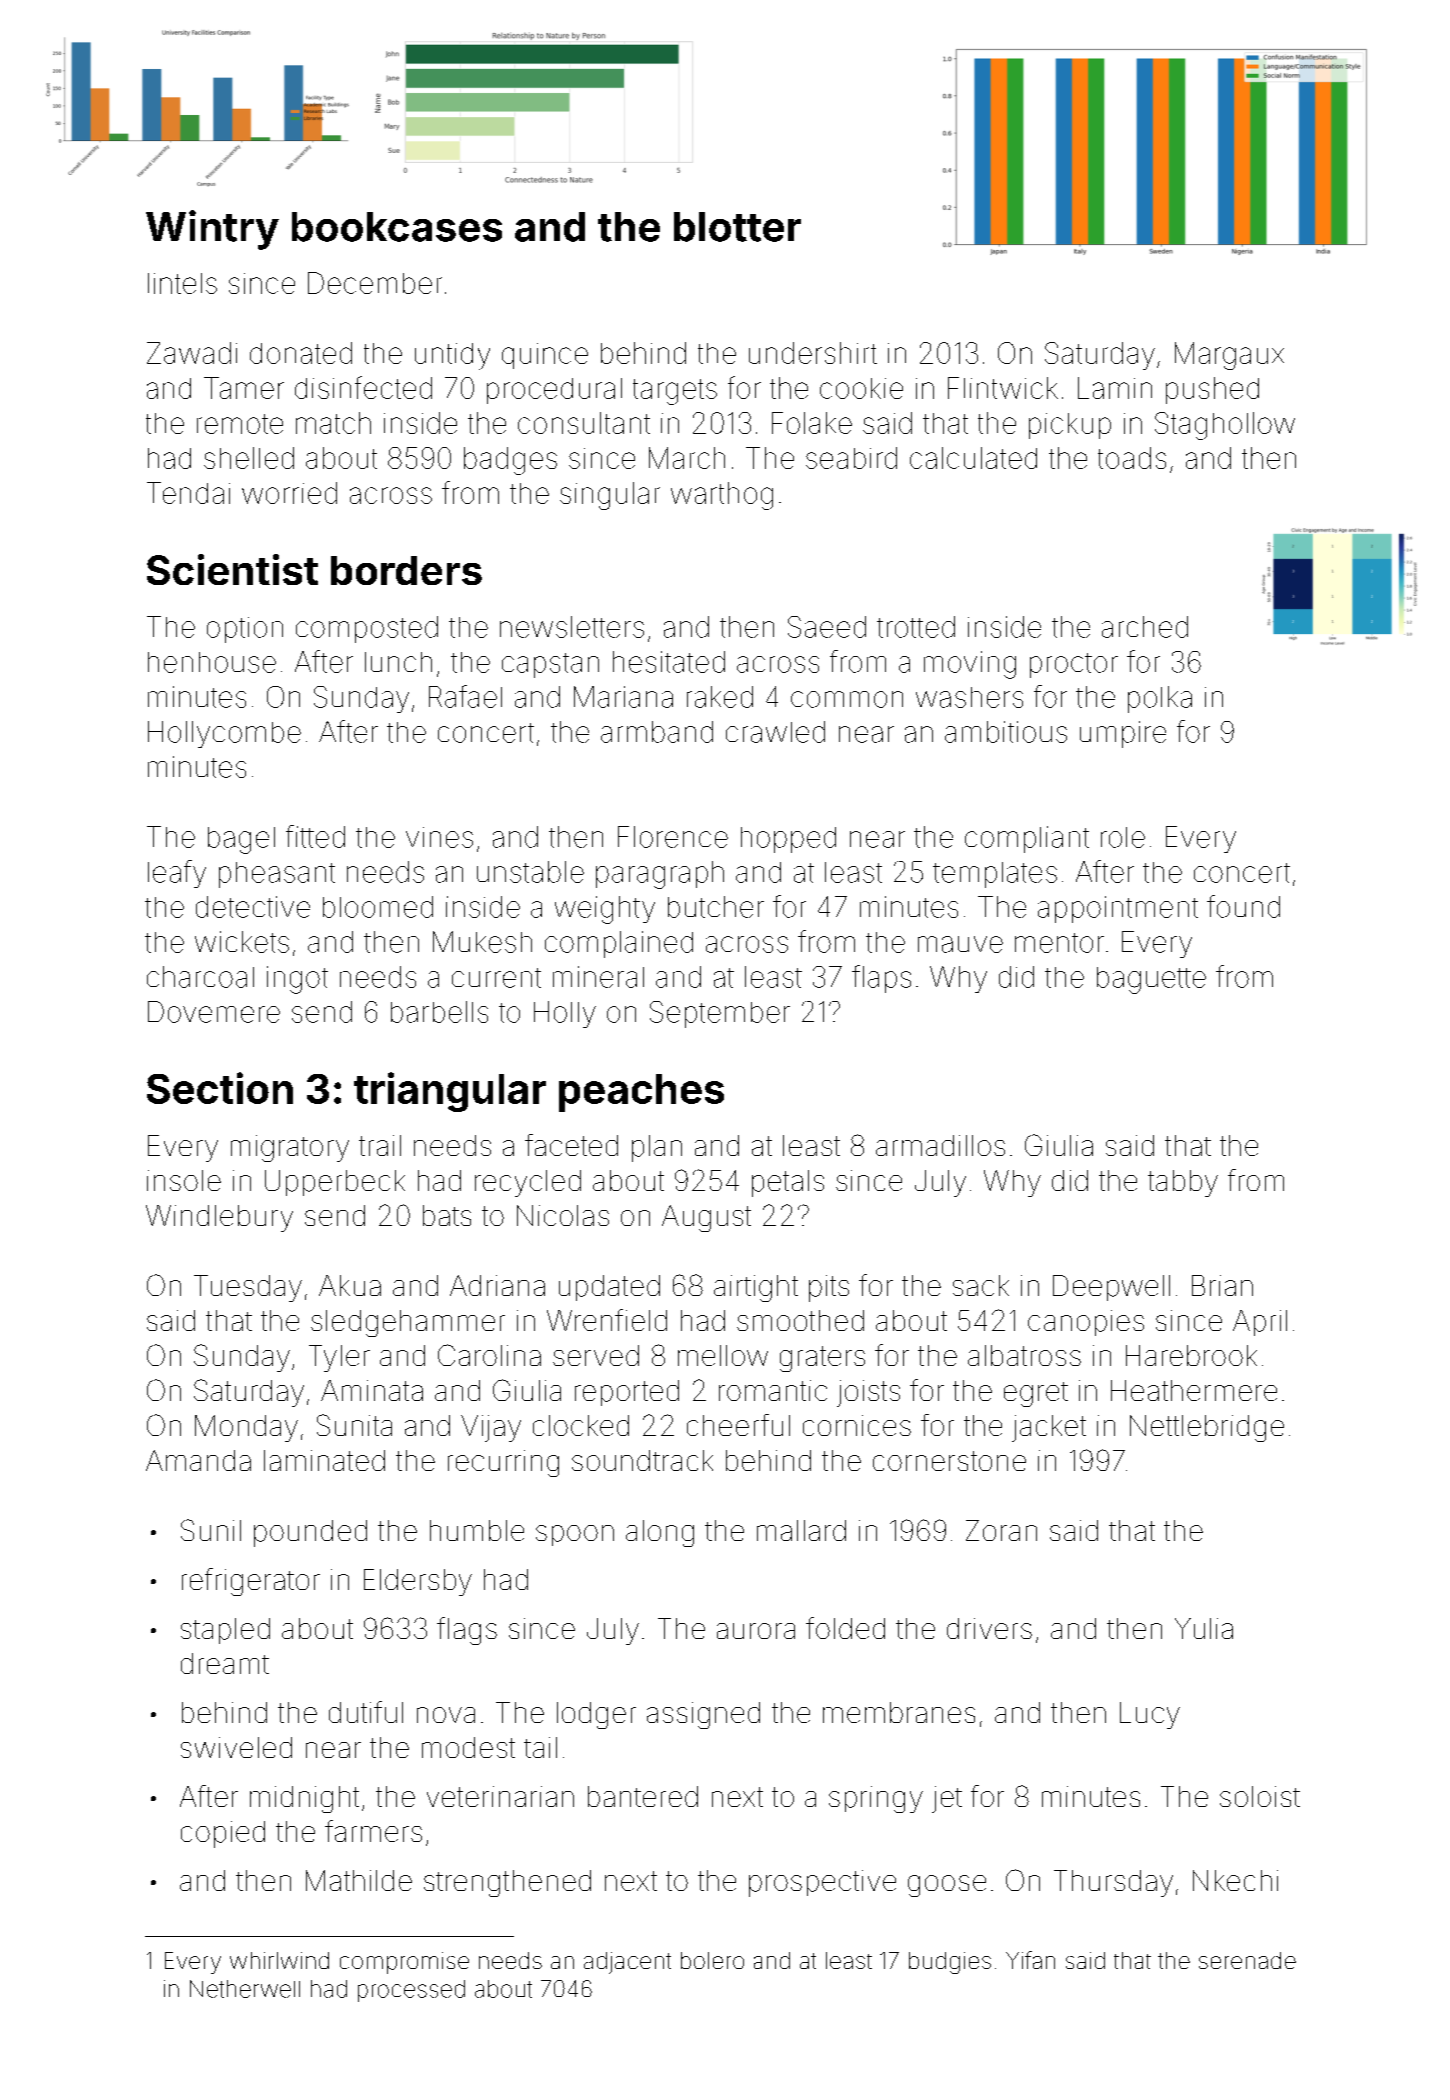 The height and width of the image is (2100, 1450). Describe the element at coordinates (851, 458) in the image. I see `seabird` at that location.
